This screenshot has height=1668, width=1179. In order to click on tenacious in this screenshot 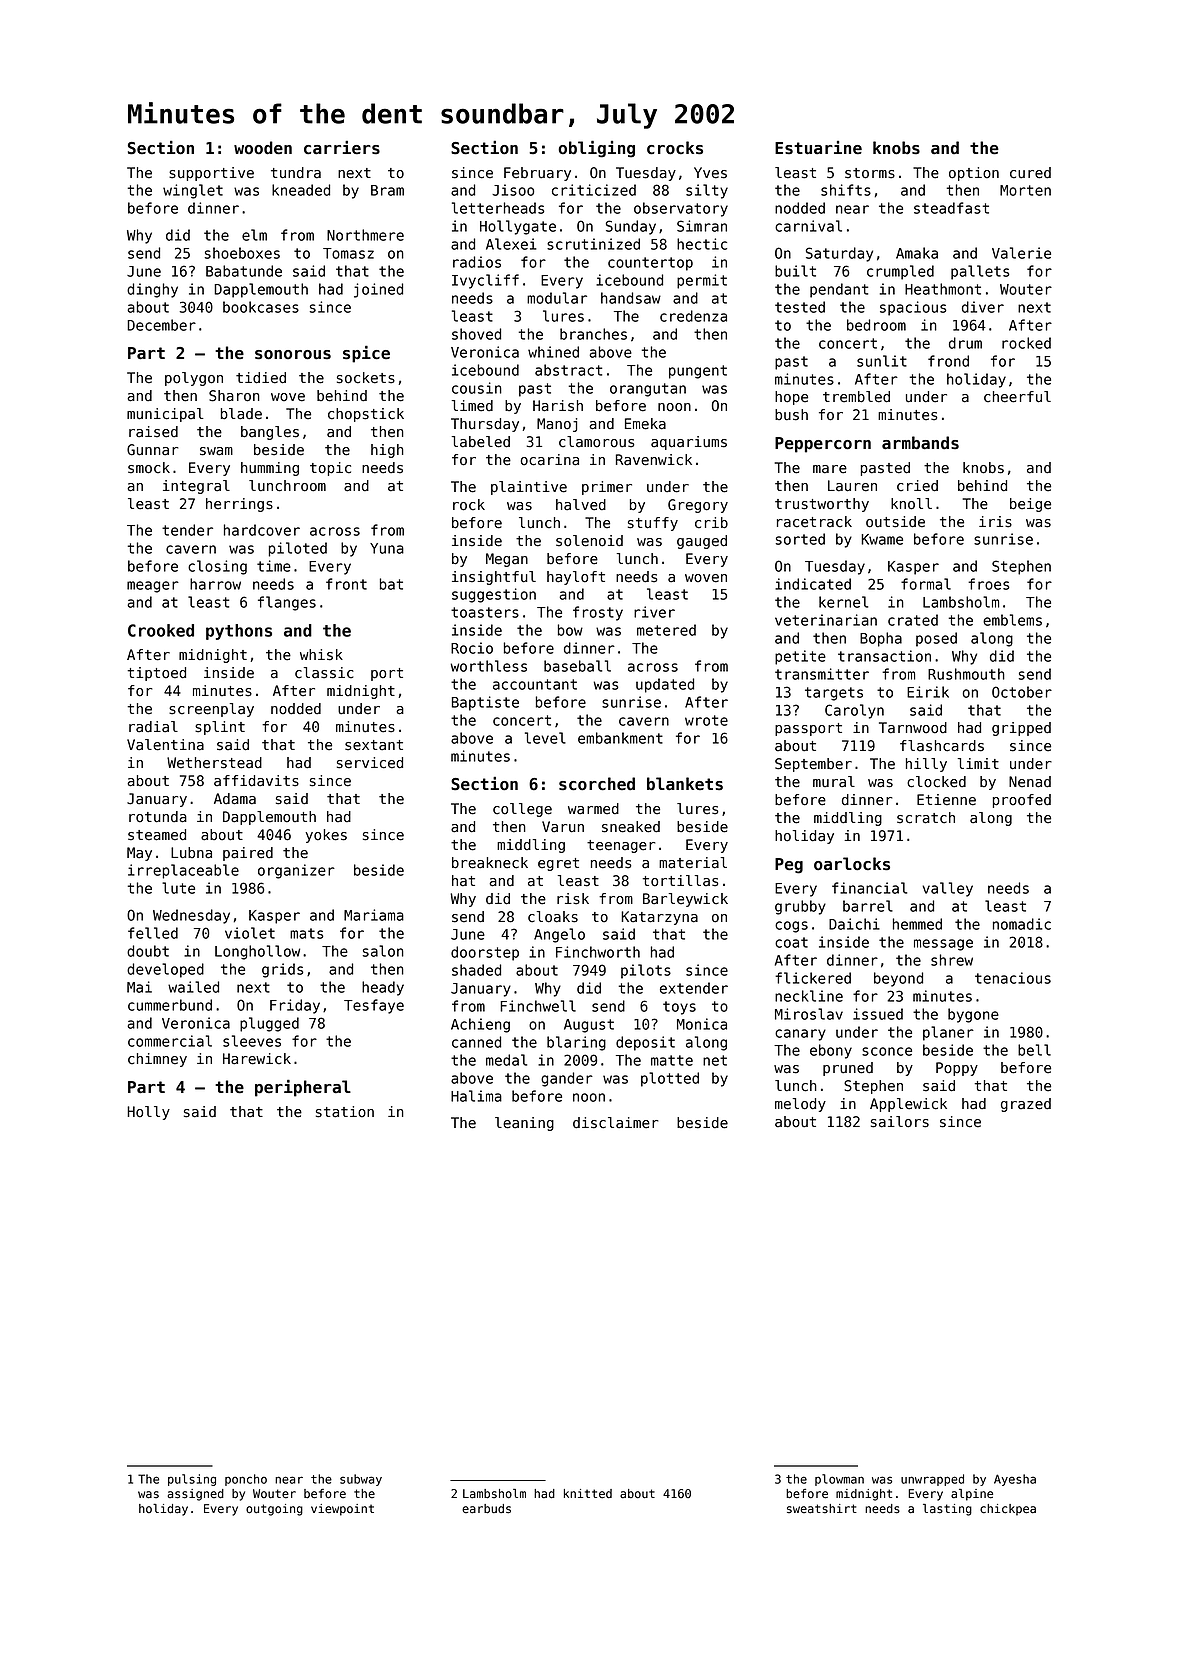, I will do `click(1013, 978)`.
